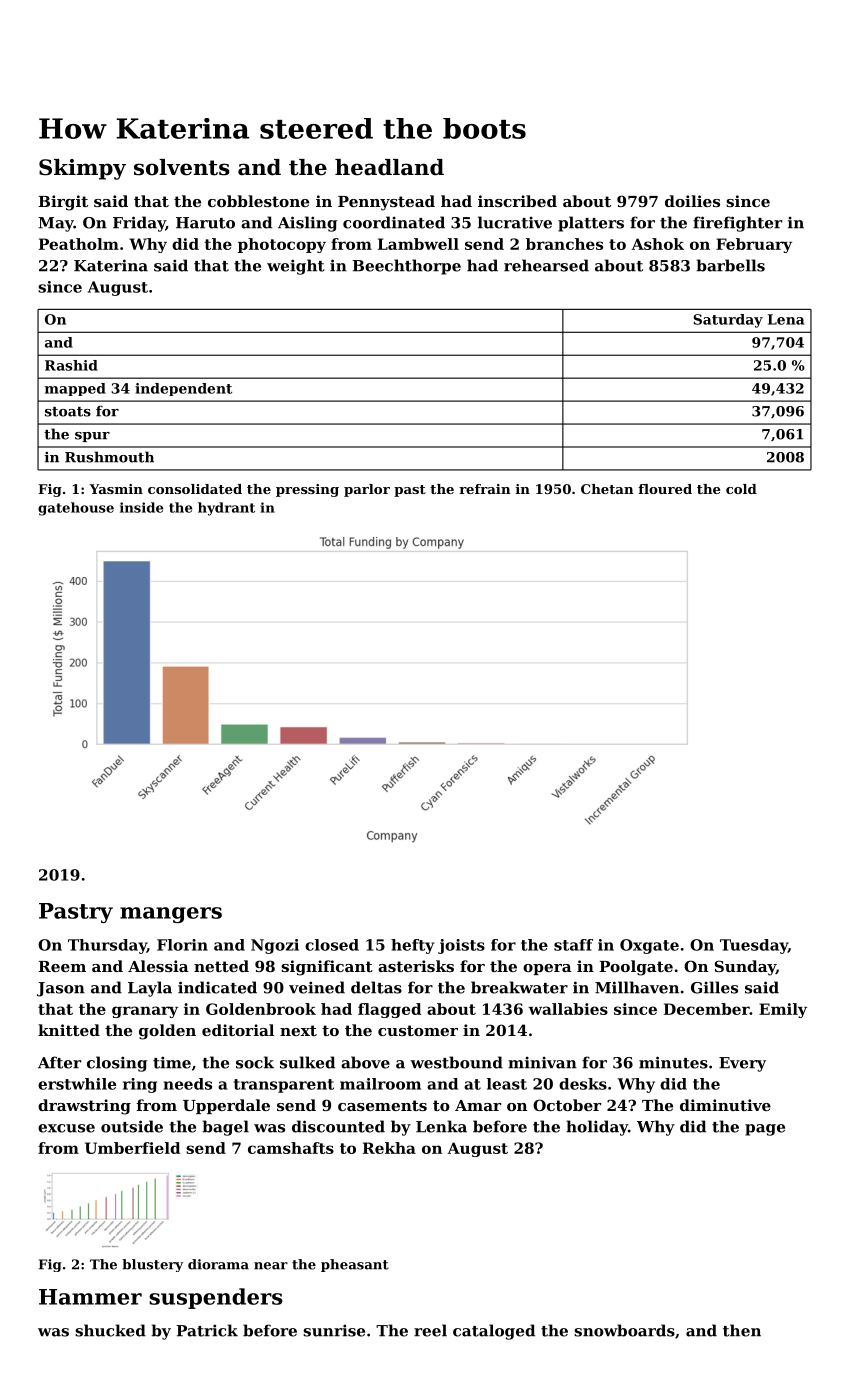 Image resolution: width=849 pixels, height=1400 pixels. What do you see at coordinates (517, 201) in the image?
I see `inscribed` at bounding box center [517, 201].
